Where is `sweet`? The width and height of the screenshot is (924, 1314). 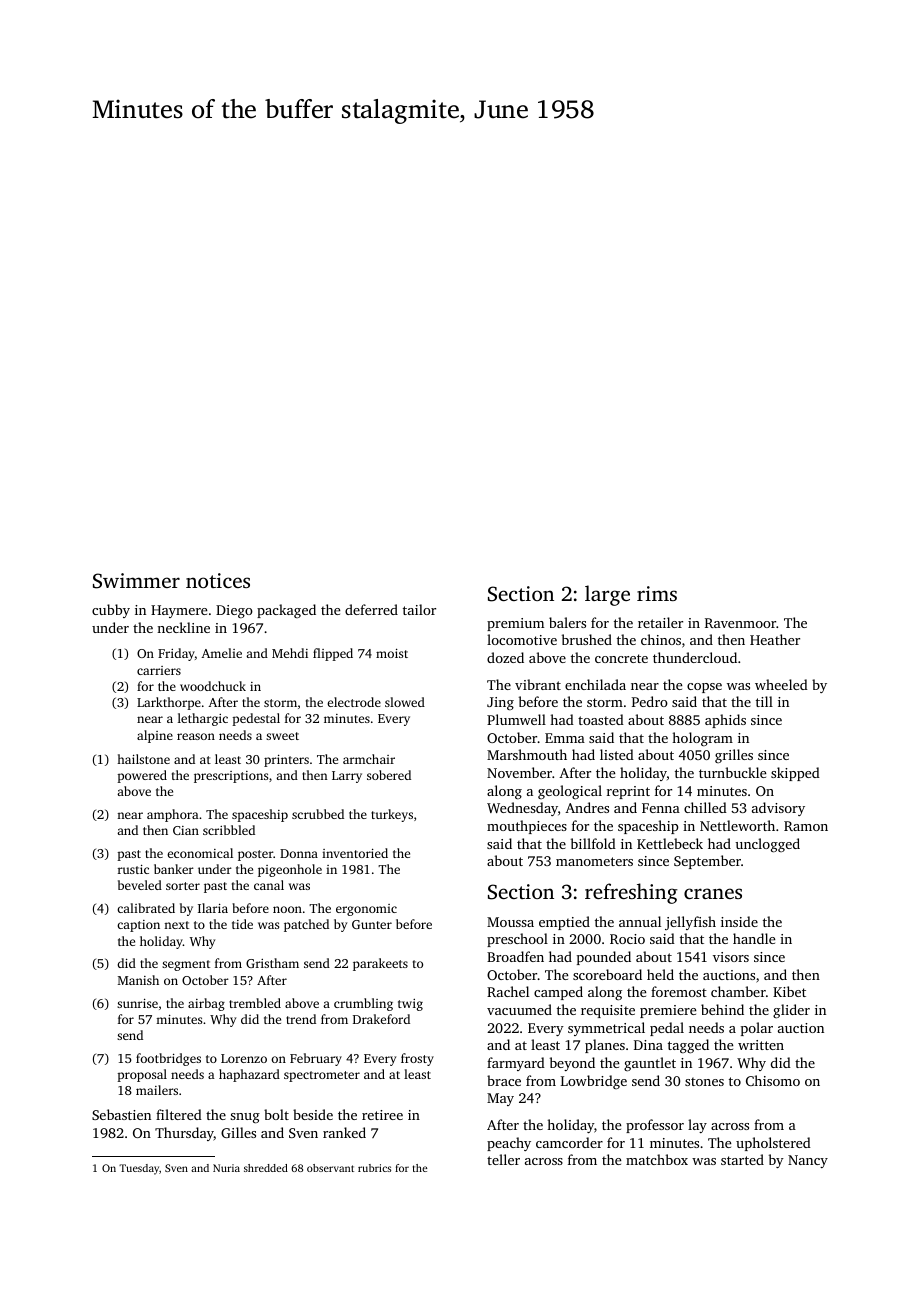
sweet is located at coordinates (282, 736).
